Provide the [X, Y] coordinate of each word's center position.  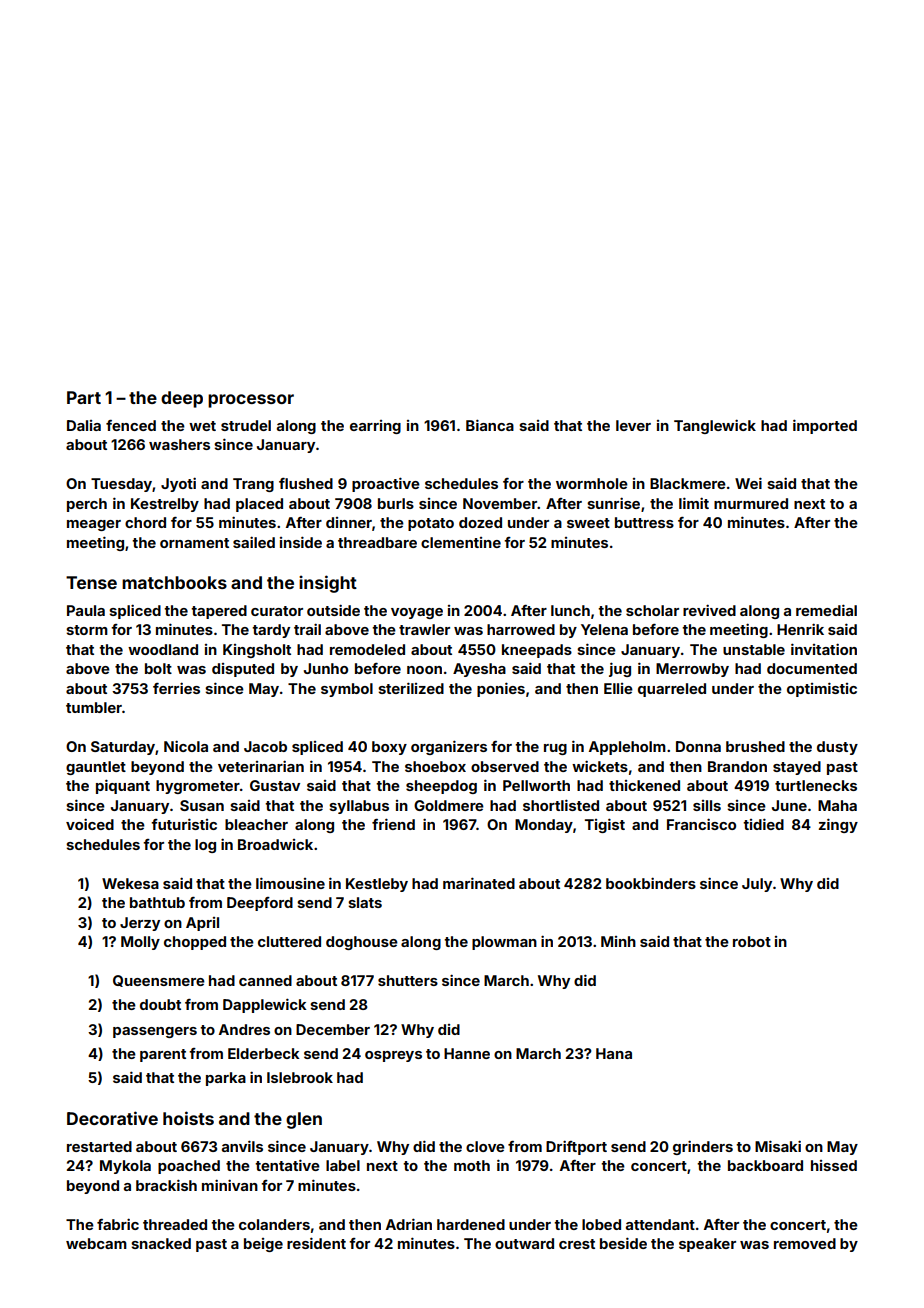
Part [84, 397]
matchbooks [174, 582]
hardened [471, 1224]
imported [825, 426]
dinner [349, 522]
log [205, 846]
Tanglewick [715, 426]
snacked [161, 1243]
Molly [140, 943]
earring [375, 427]
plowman [504, 943]
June [789, 805]
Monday [544, 826]
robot [752, 941]
